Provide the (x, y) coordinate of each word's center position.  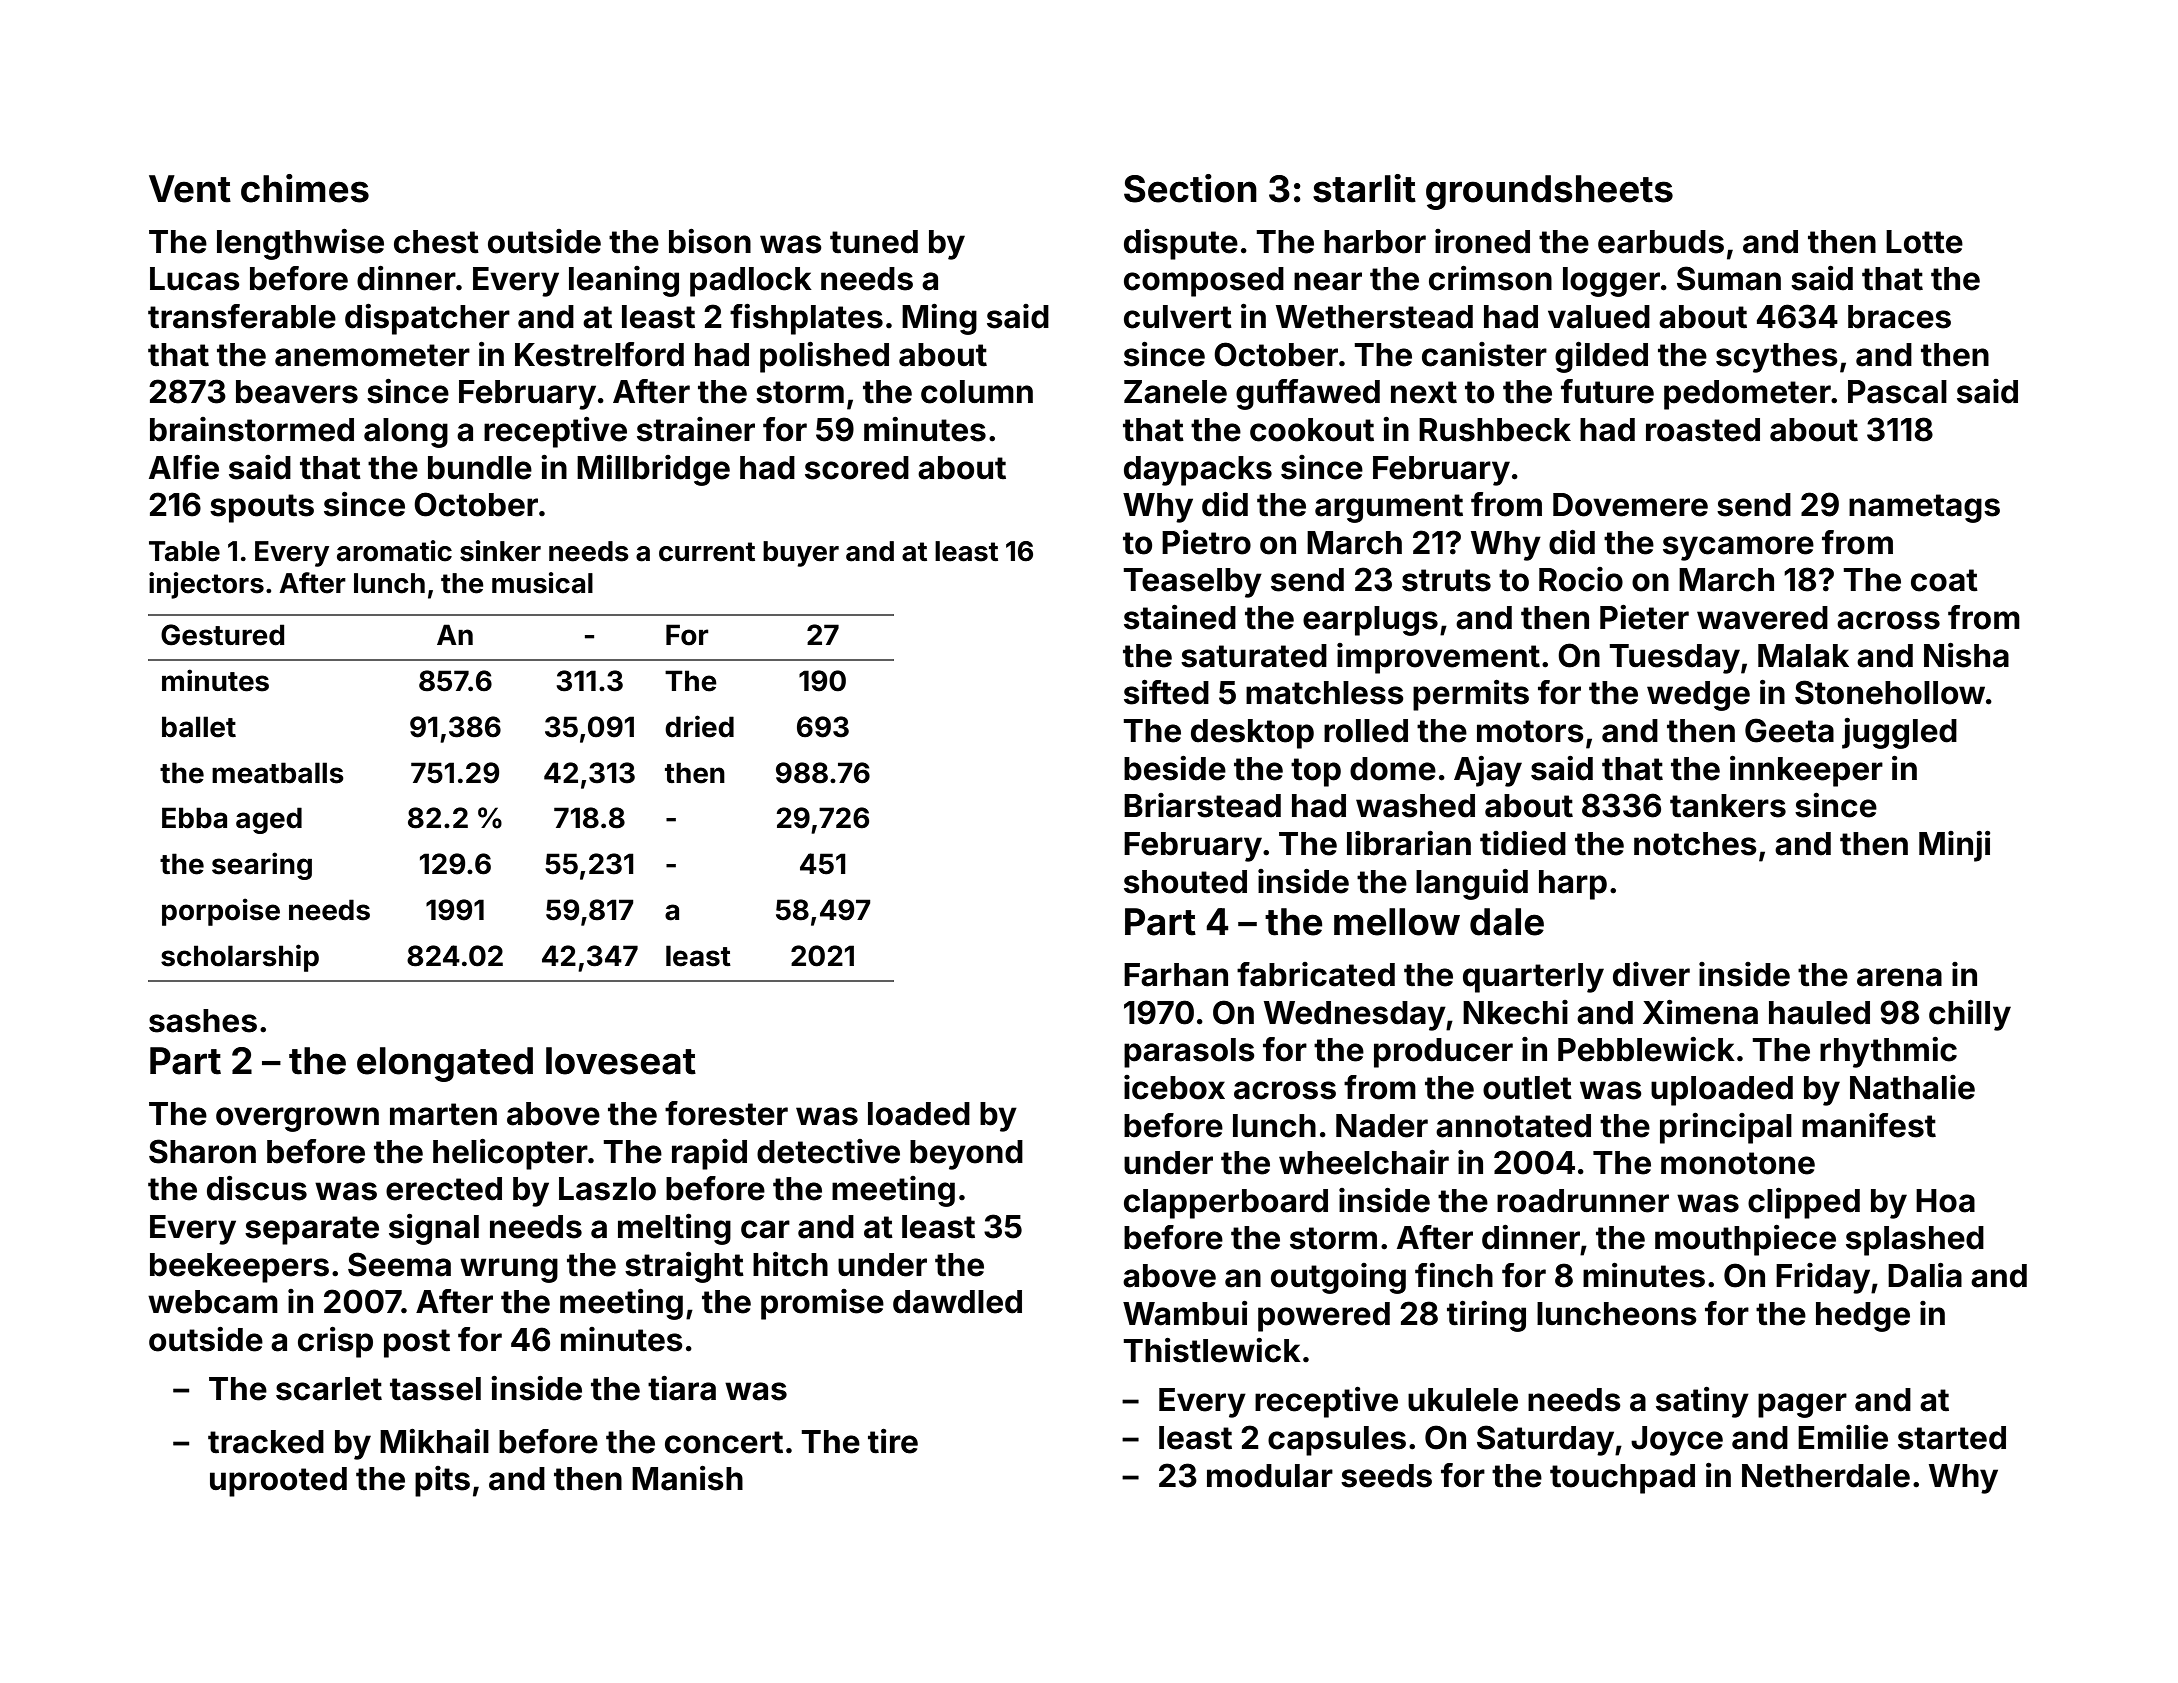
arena (1899, 977)
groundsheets (1549, 192)
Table (184, 551)
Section (1190, 188)
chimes (305, 188)
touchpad (1622, 1479)
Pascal (1897, 392)
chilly (1970, 1015)
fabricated (1316, 974)
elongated (445, 1064)
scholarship (240, 958)
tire (893, 1441)
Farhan (1176, 975)
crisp (335, 1342)
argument (1389, 508)
